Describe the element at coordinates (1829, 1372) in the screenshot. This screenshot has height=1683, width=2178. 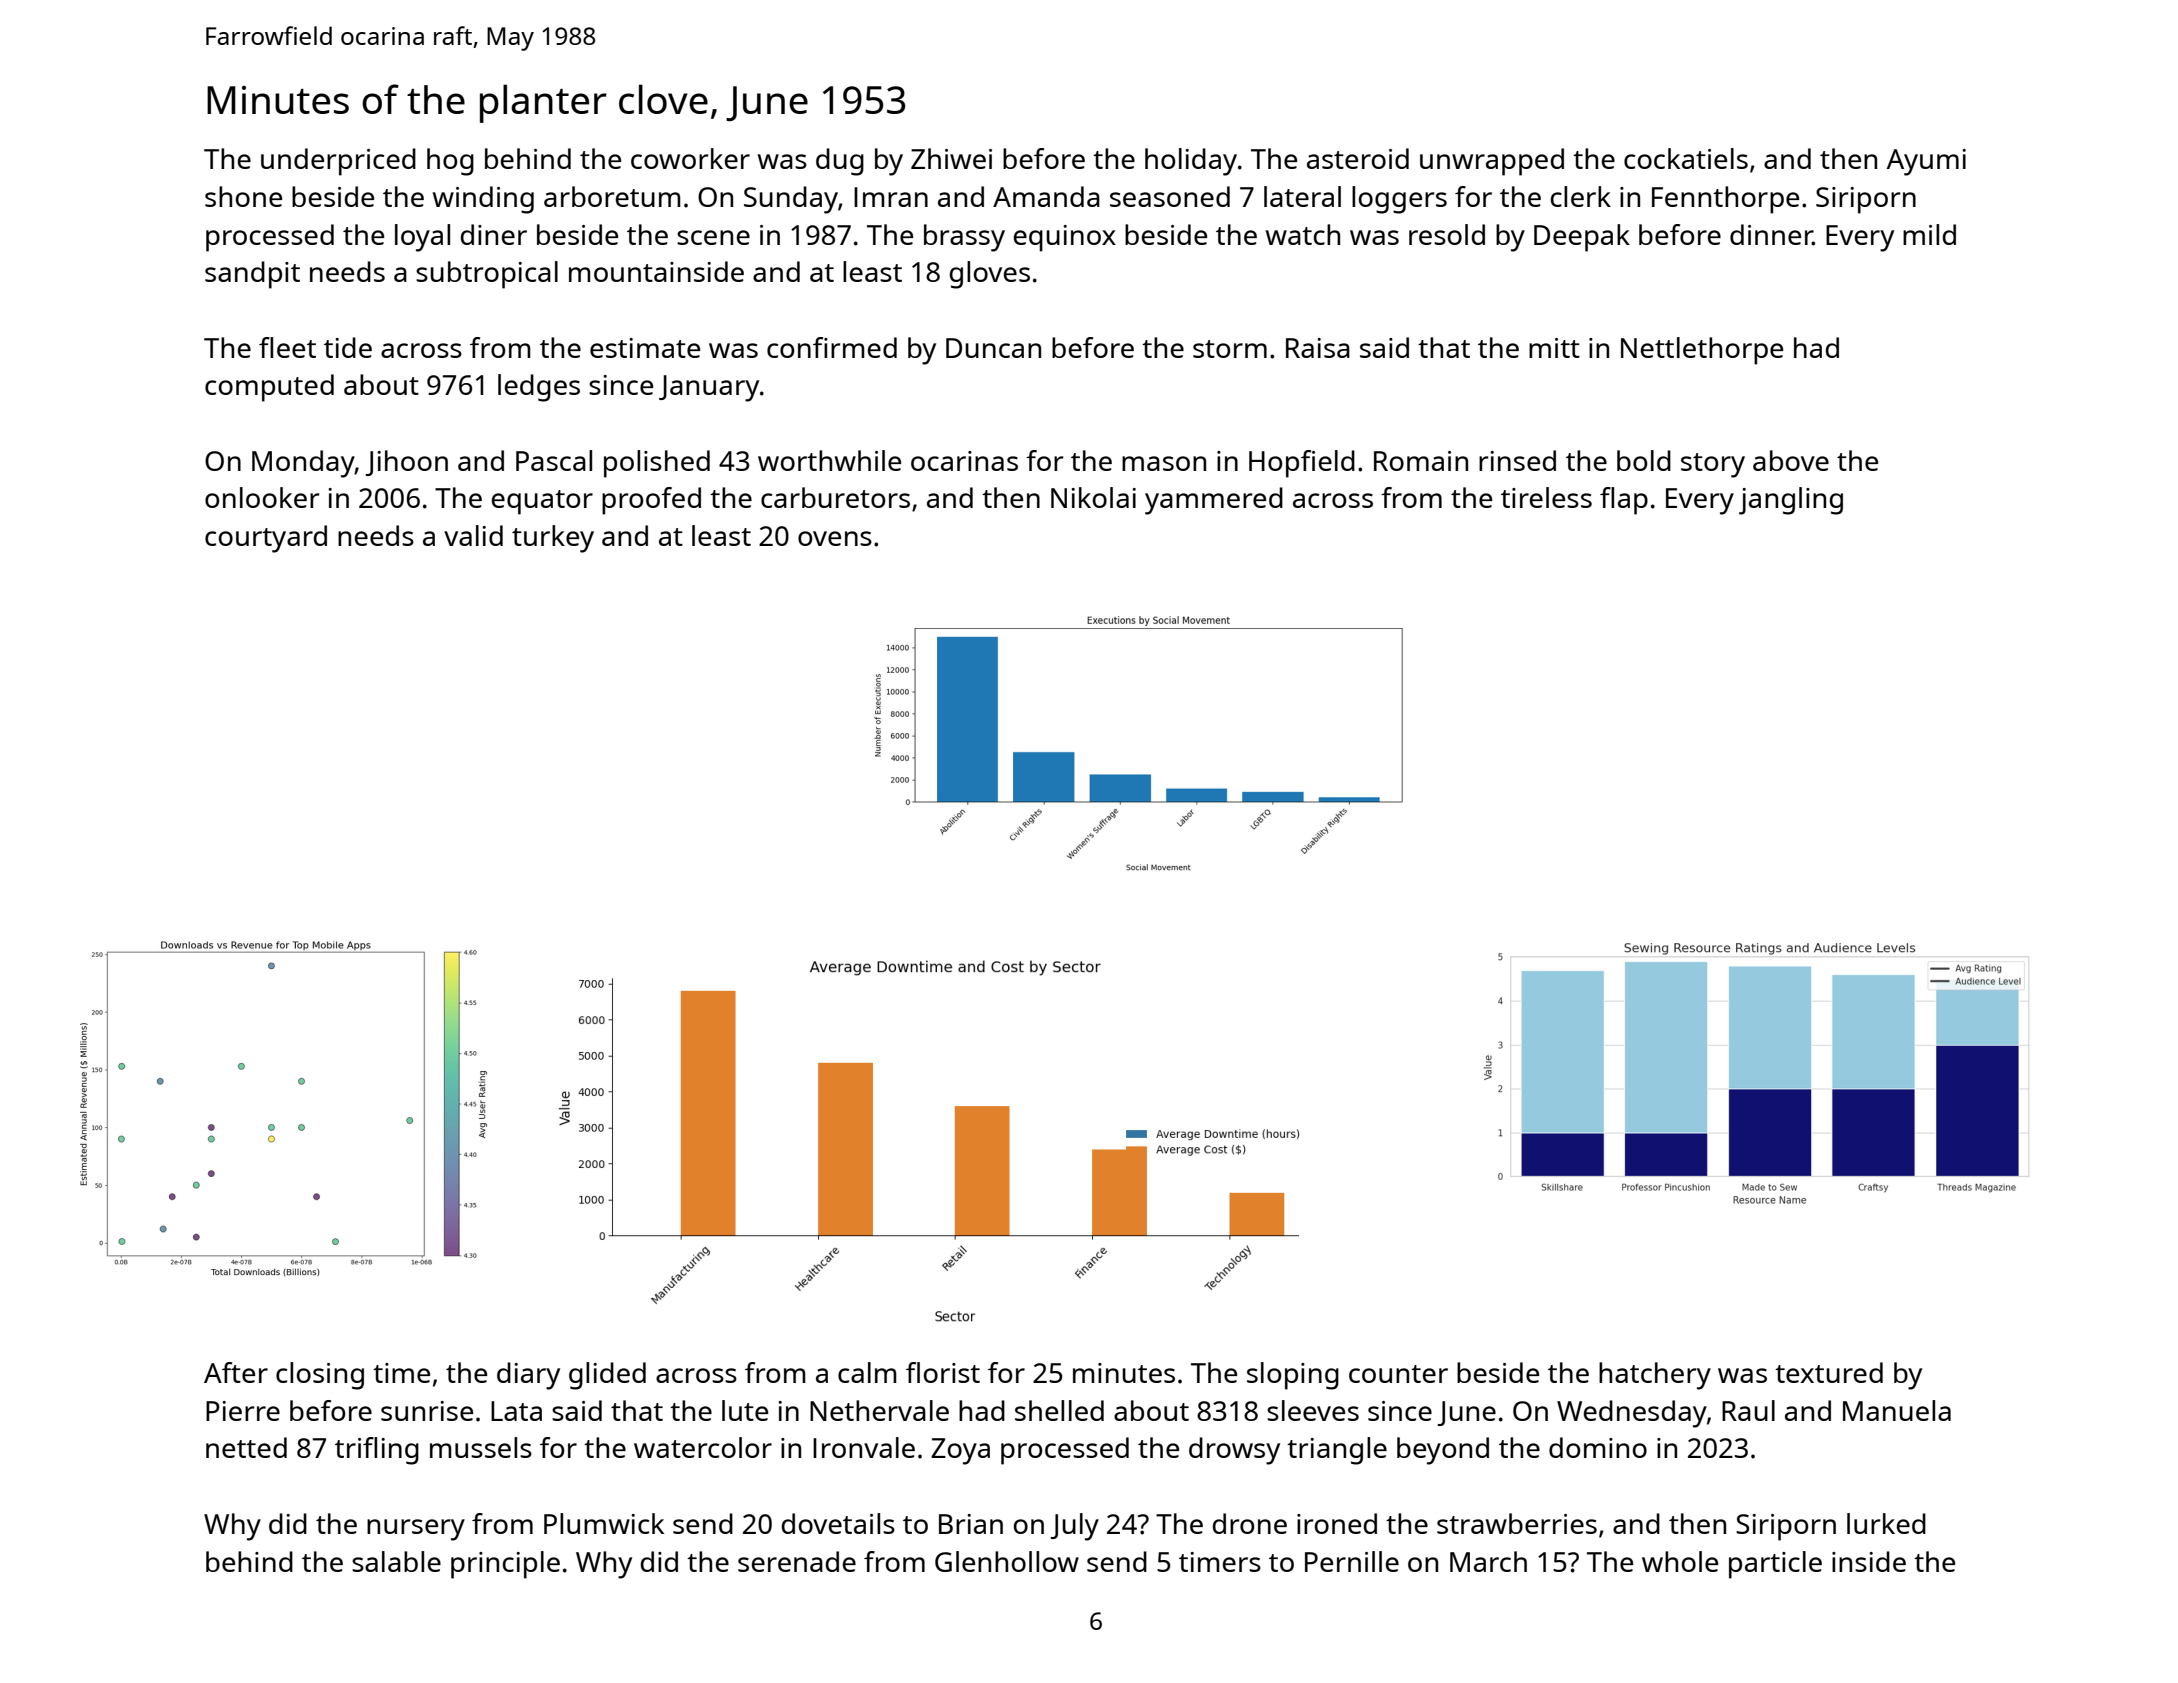
I see `textured` at that location.
